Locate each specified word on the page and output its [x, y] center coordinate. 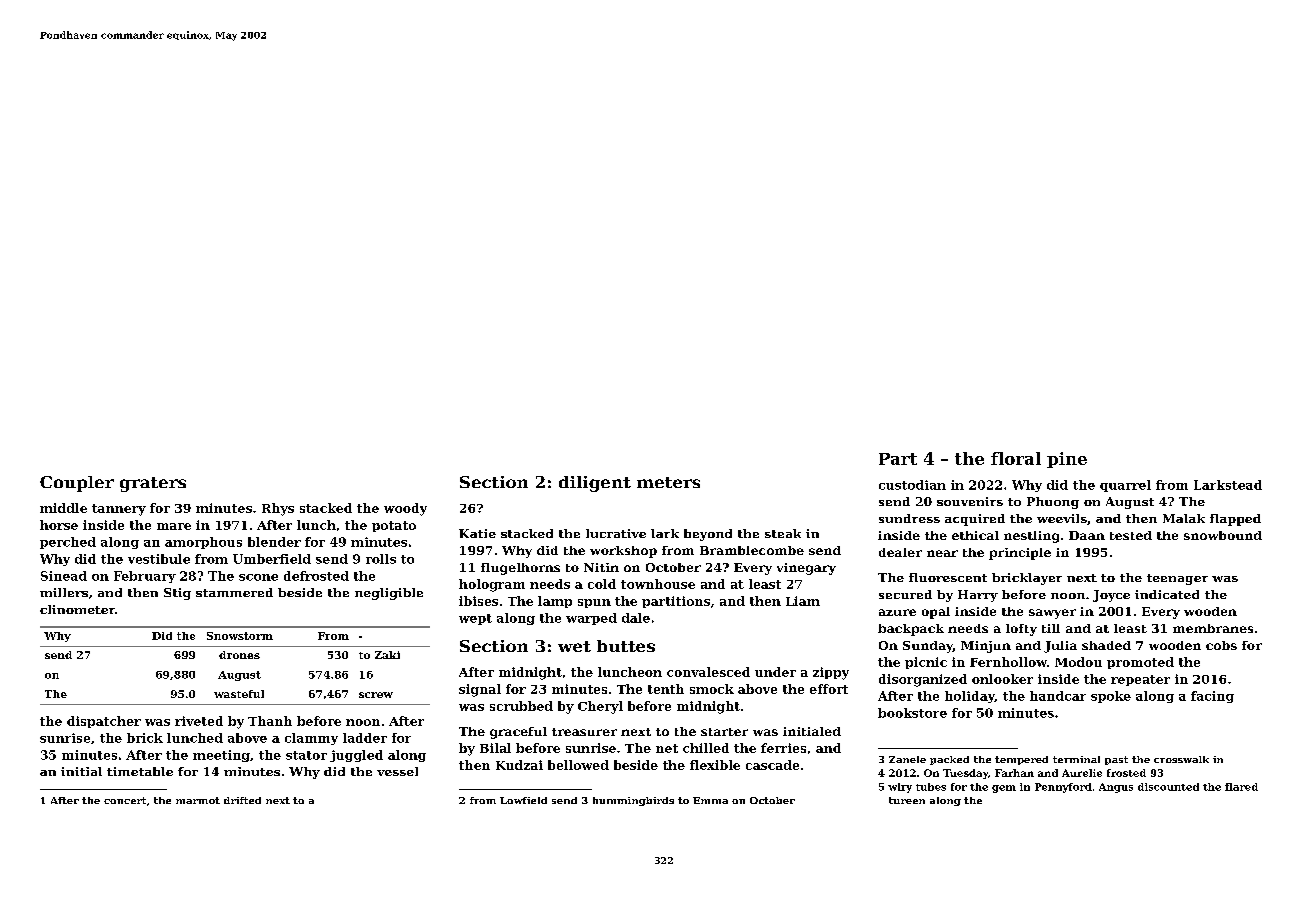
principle [1020, 554]
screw [376, 695]
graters [153, 484]
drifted [242, 800]
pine [1067, 460]
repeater [1140, 680]
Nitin [601, 567]
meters [668, 482]
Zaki [387, 655]
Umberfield [272, 559]
